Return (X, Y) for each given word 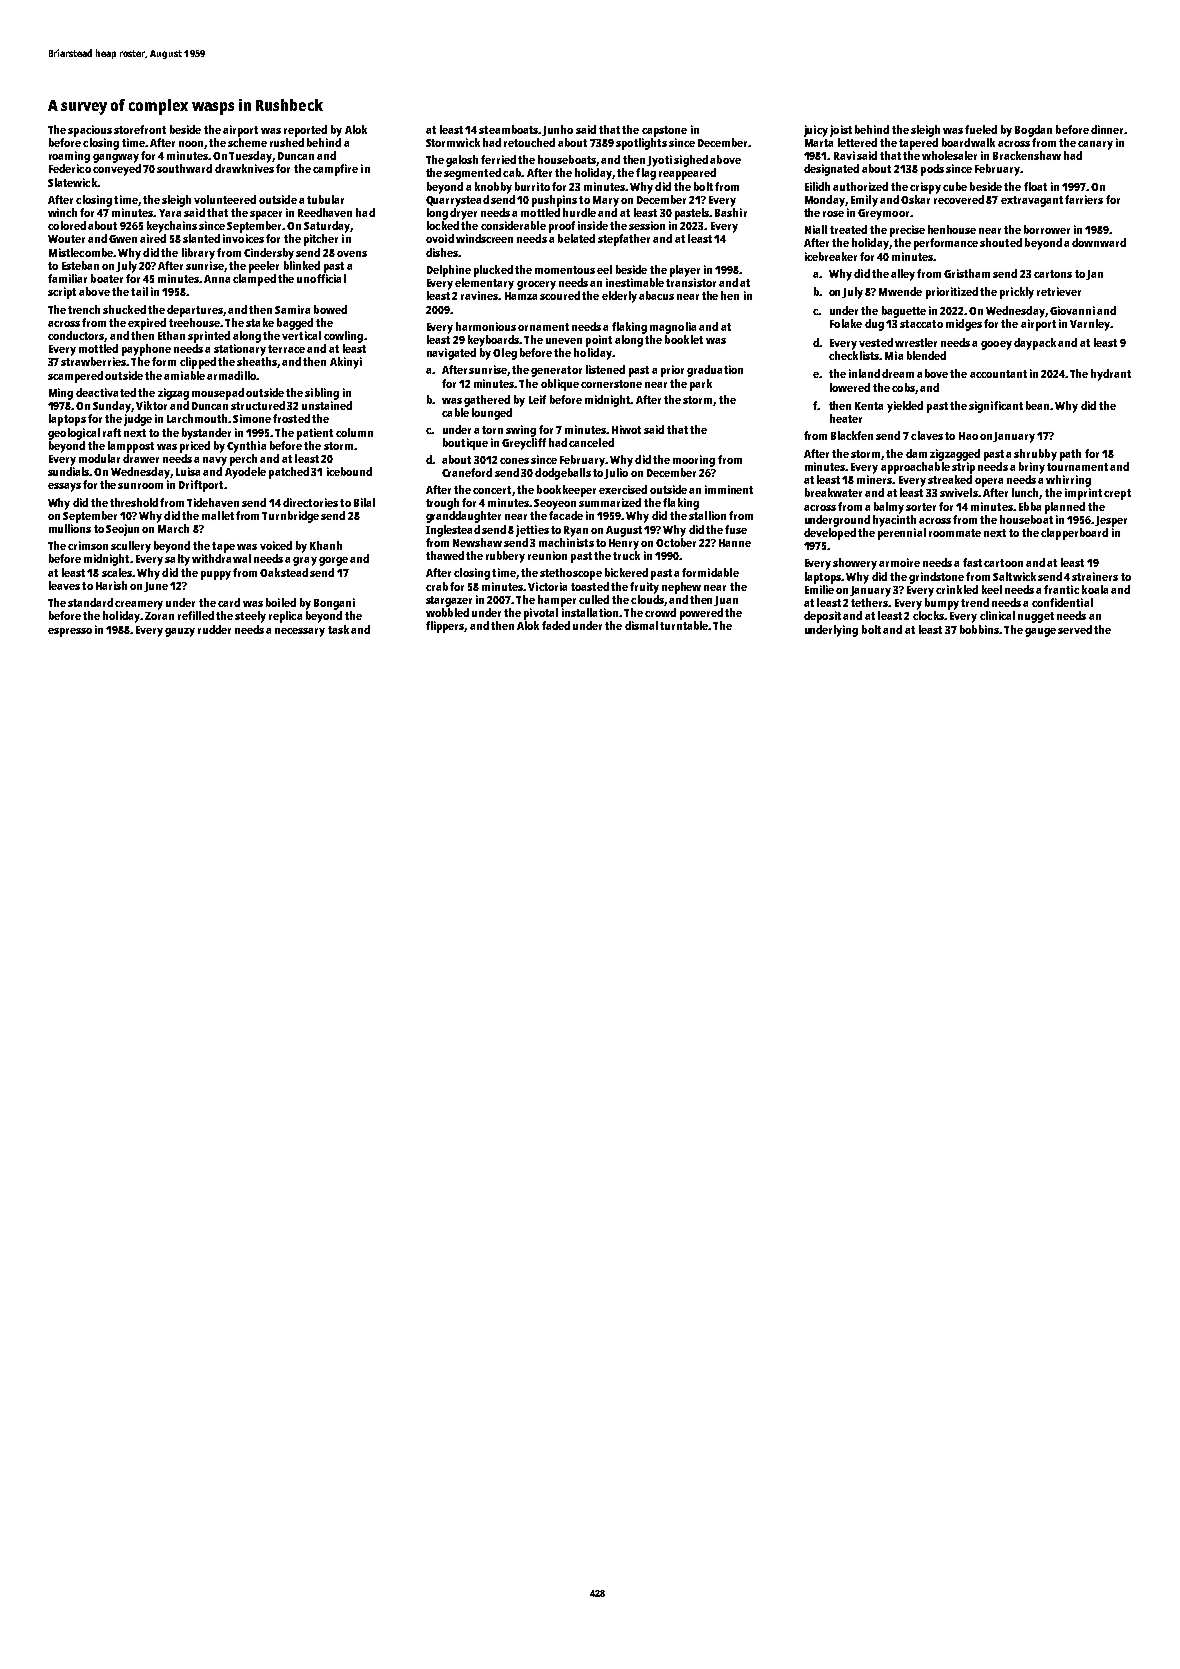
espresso (70, 632)
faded (556, 625)
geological (74, 434)
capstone (664, 131)
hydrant (1111, 375)
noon (191, 144)
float (1035, 186)
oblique (560, 385)
